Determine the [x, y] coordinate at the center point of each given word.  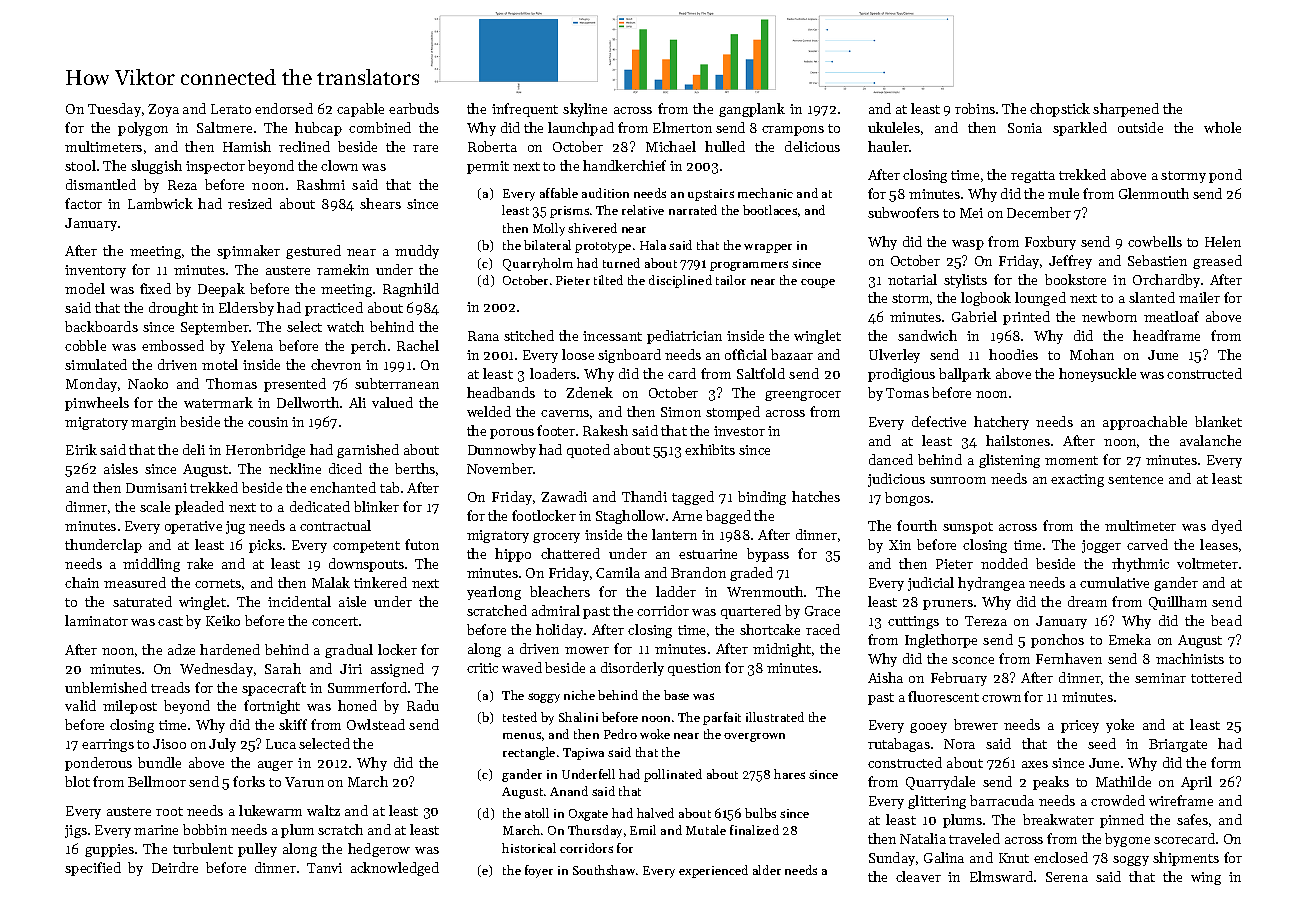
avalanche [1210, 440]
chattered [570, 553]
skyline [585, 110]
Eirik [81, 449]
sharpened [1126, 110]
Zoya [163, 110]
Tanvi [324, 868]
